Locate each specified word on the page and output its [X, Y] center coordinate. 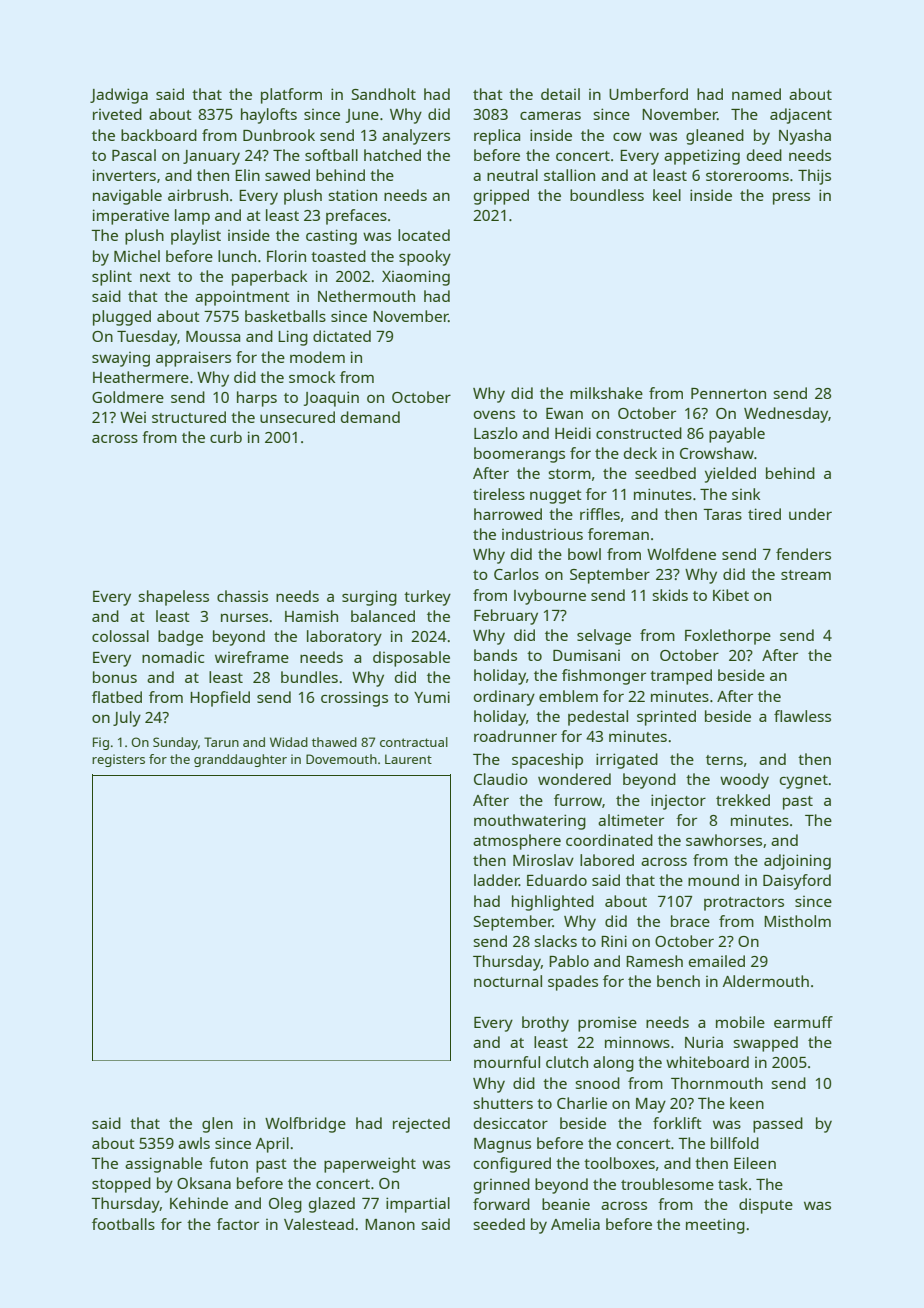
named [756, 94]
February [506, 617]
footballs [123, 1224]
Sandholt [384, 94]
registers [118, 760]
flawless [802, 716]
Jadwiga [119, 96]
